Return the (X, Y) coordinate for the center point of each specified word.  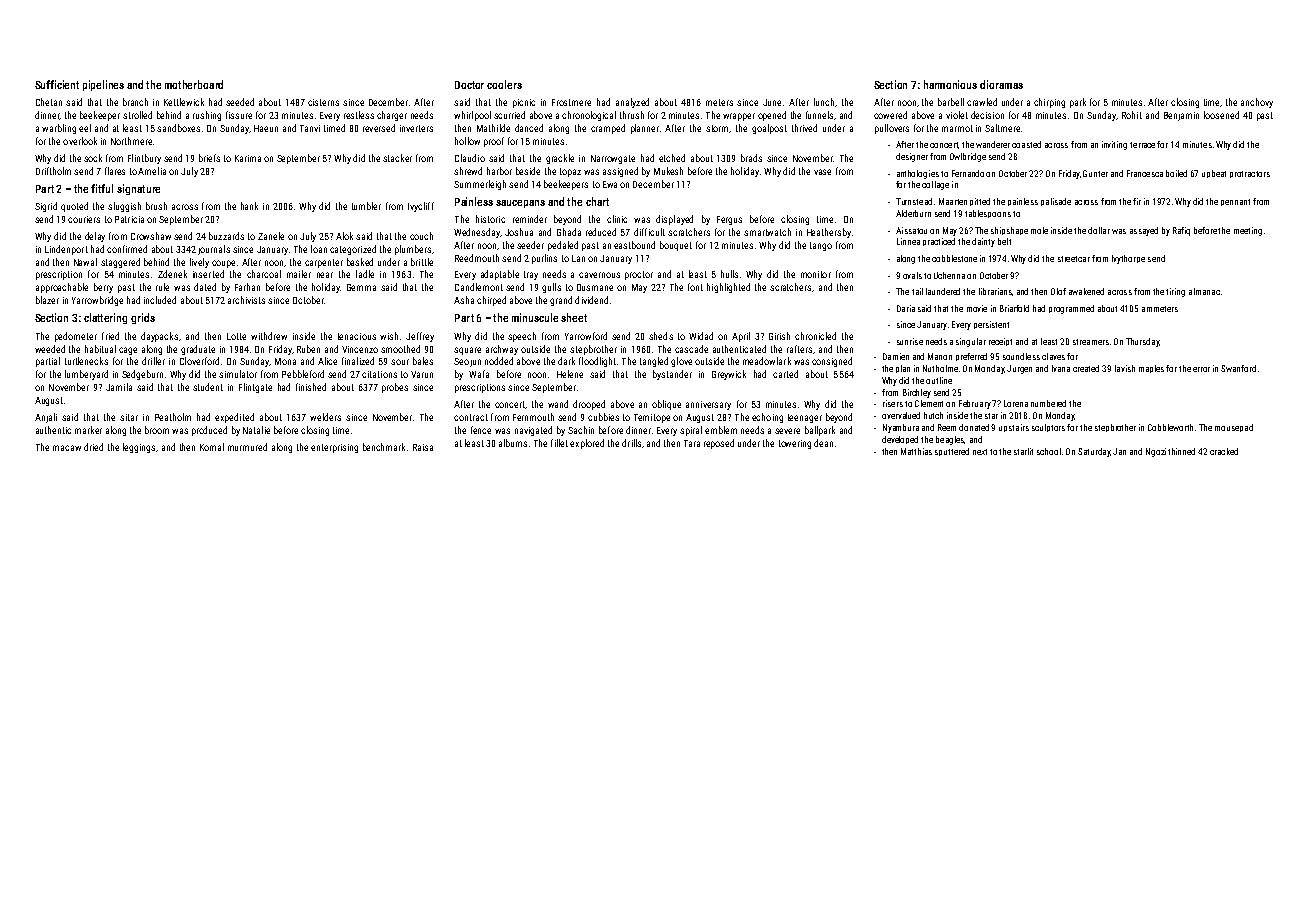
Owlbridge (968, 157)
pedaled (563, 246)
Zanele (271, 236)
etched (672, 158)
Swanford (1238, 368)
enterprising (334, 448)
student (208, 387)
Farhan (247, 287)
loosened (1221, 115)
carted (785, 374)
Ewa (610, 184)
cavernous (599, 275)
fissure (239, 115)
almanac (1204, 291)
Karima (248, 158)
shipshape (1009, 231)
